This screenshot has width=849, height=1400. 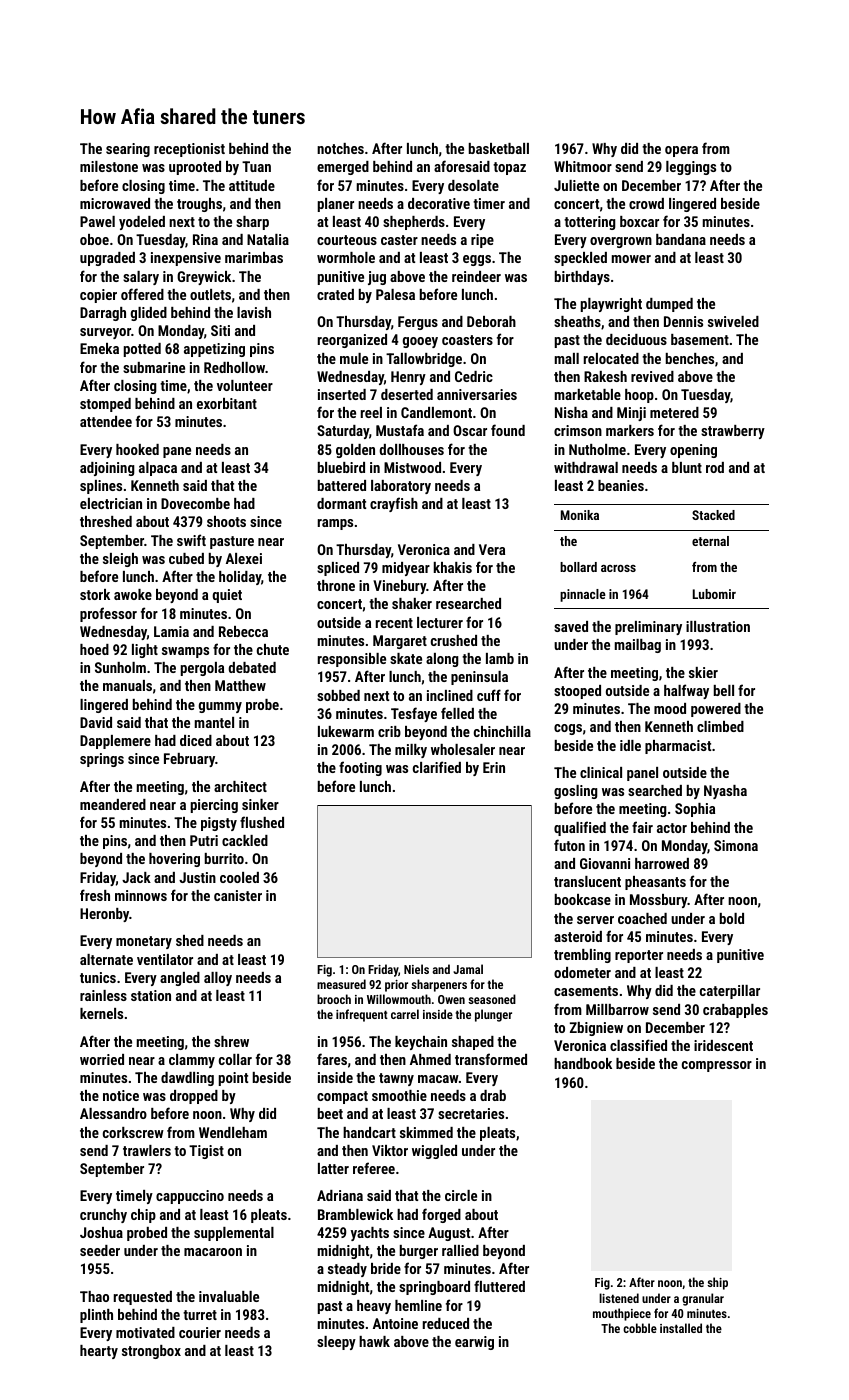 What do you see at coordinates (499, 148) in the screenshot?
I see `basketball` at bounding box center [499, 148].
